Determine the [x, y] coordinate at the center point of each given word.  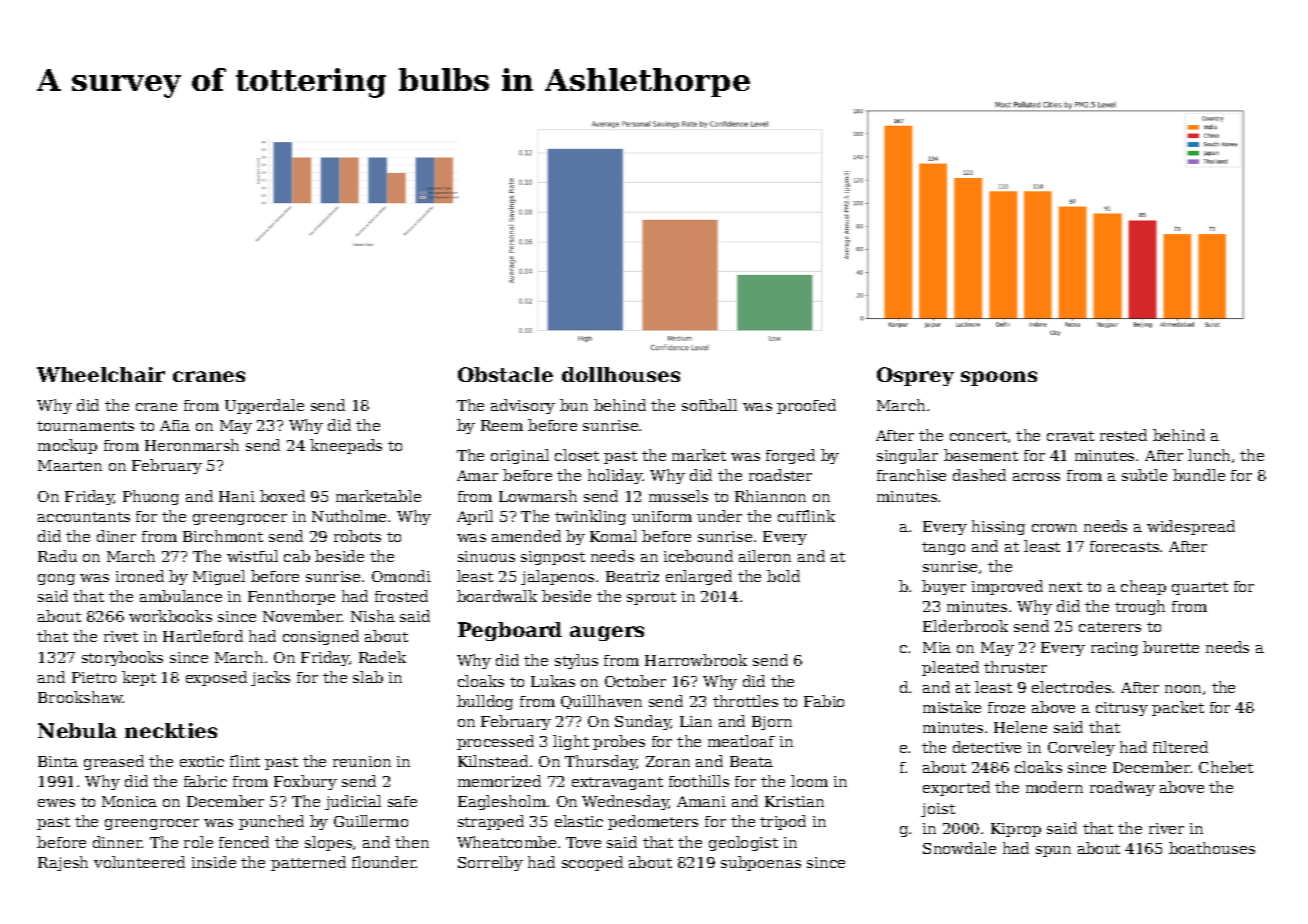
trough [1140, 607]
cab [297, 556]
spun [1053, 851]
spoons [999, 378]
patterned [308, 863]
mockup [67, 446]
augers [607, 633]
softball [709, 405]
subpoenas [761, 863]
